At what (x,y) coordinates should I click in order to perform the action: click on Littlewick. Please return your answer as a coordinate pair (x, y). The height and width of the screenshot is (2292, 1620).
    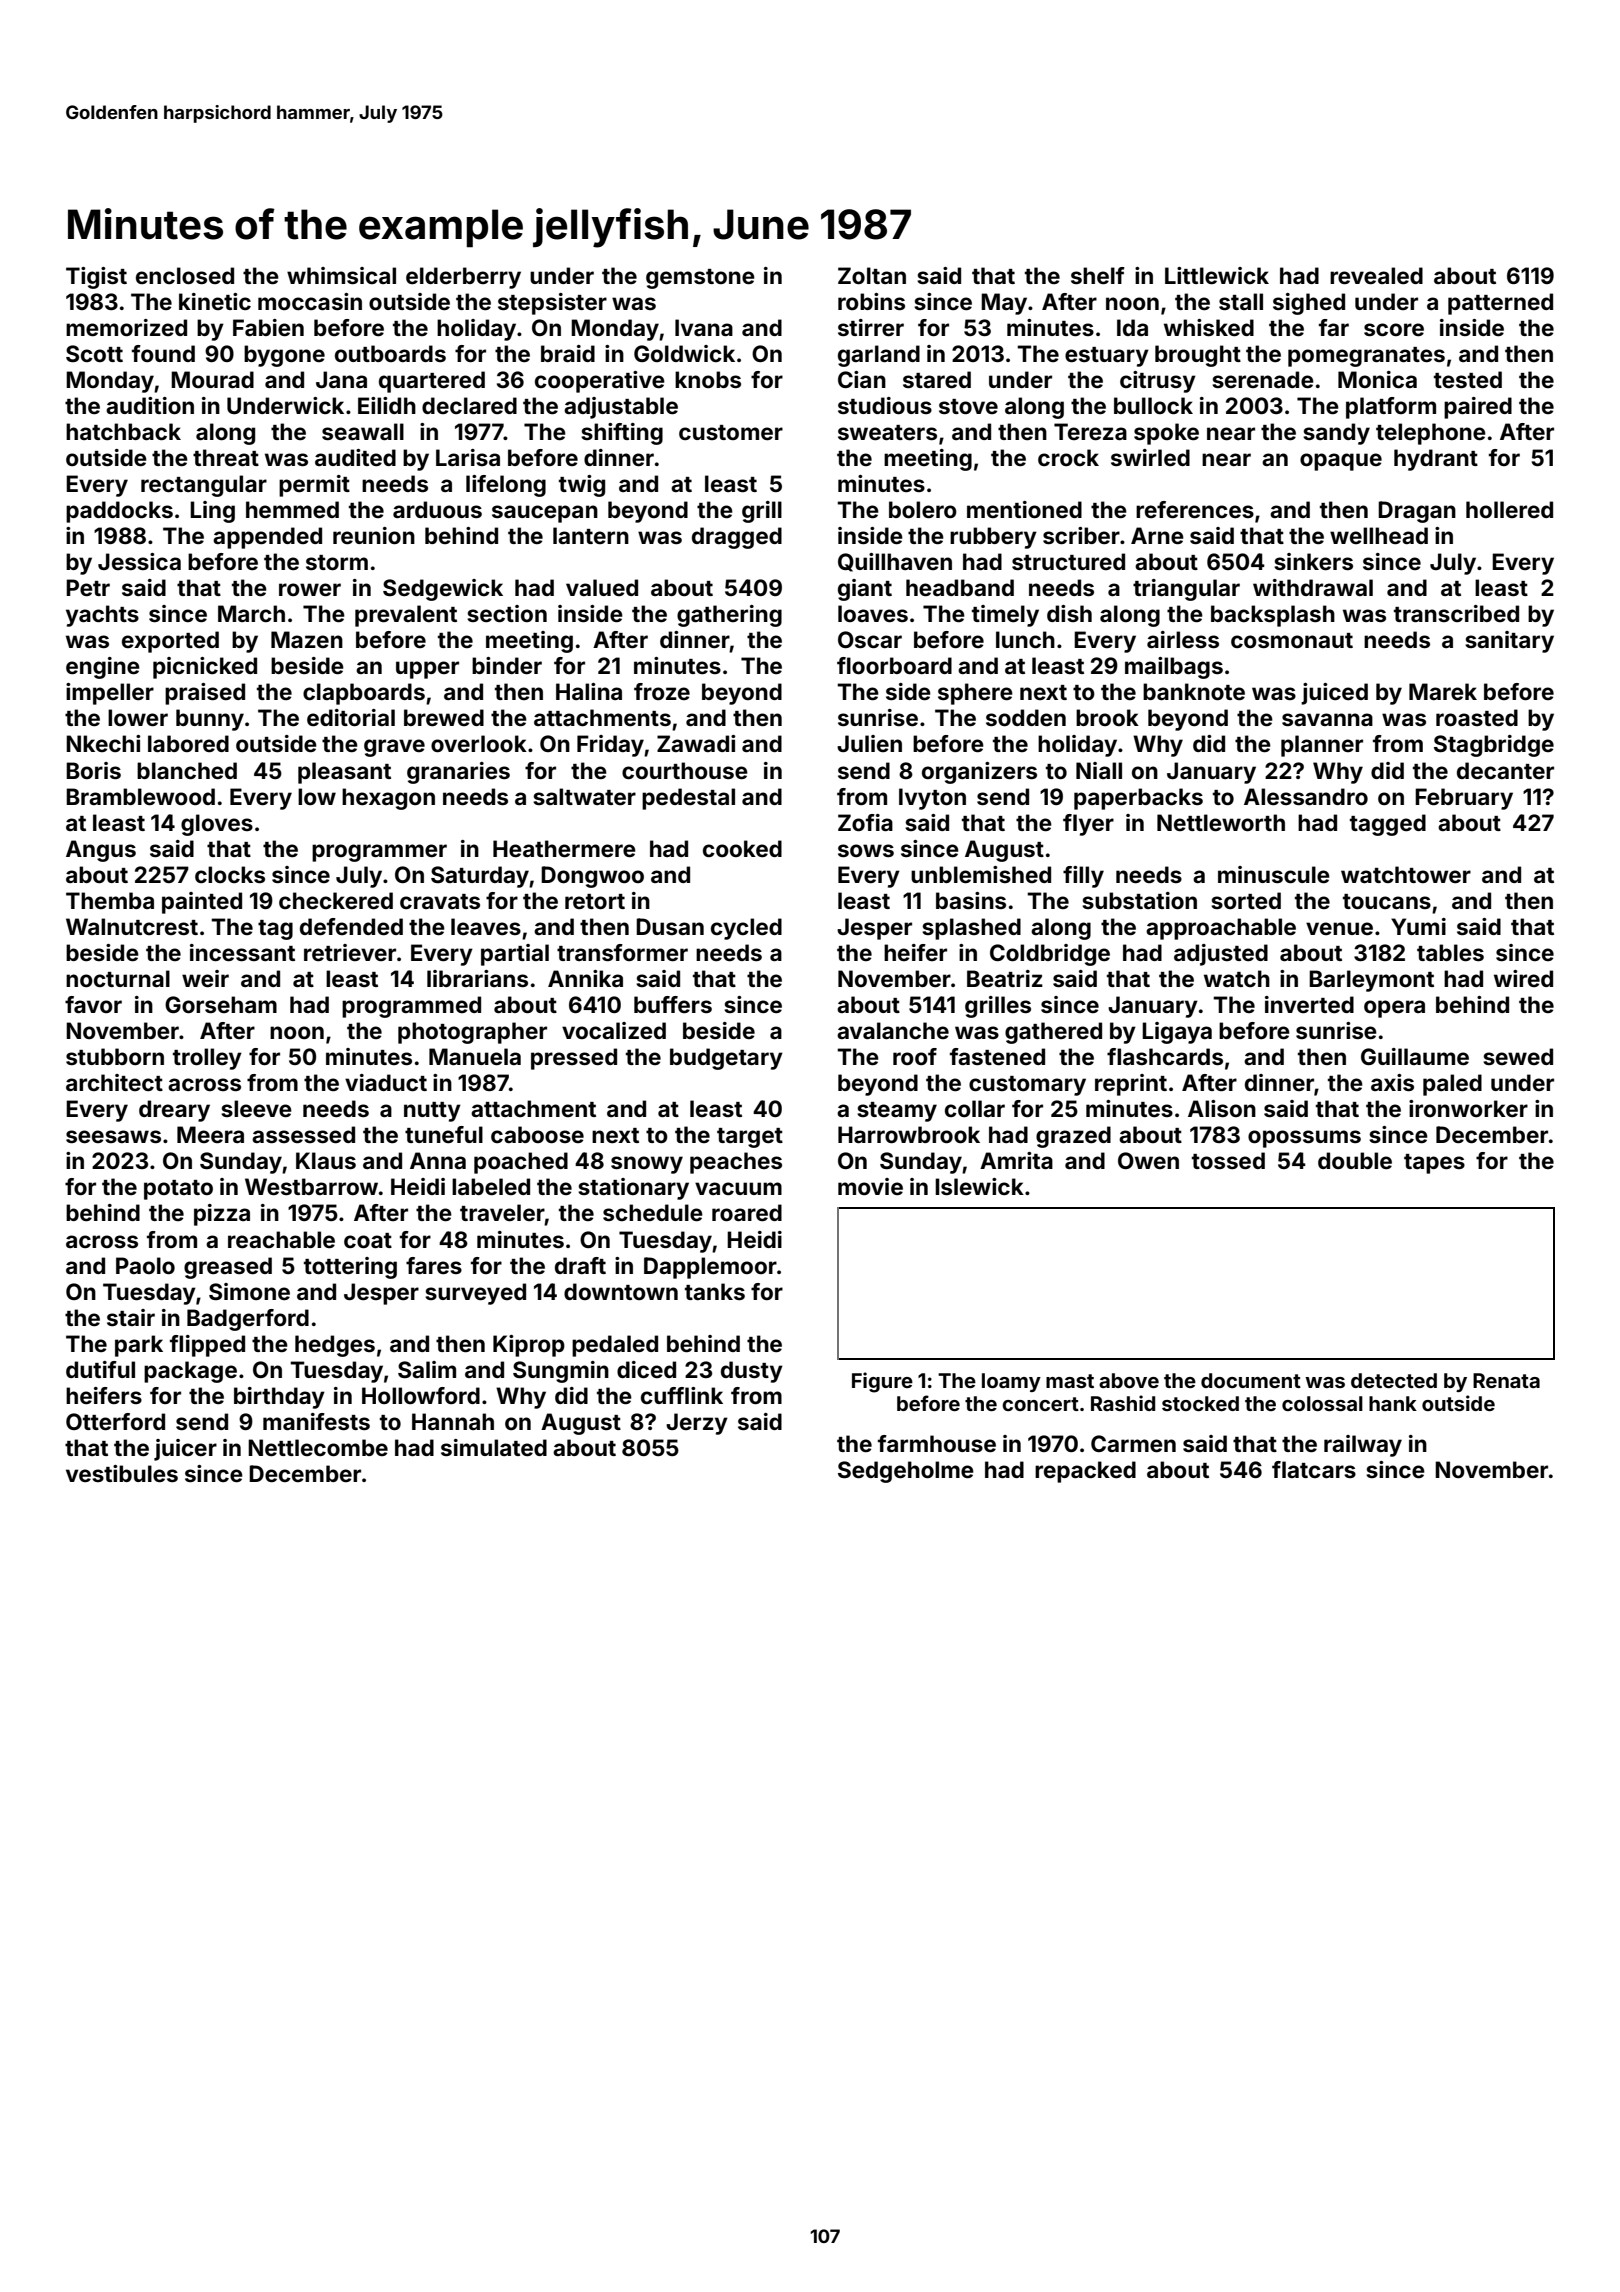
    Looking at the image, I should click on (1217, 275).
